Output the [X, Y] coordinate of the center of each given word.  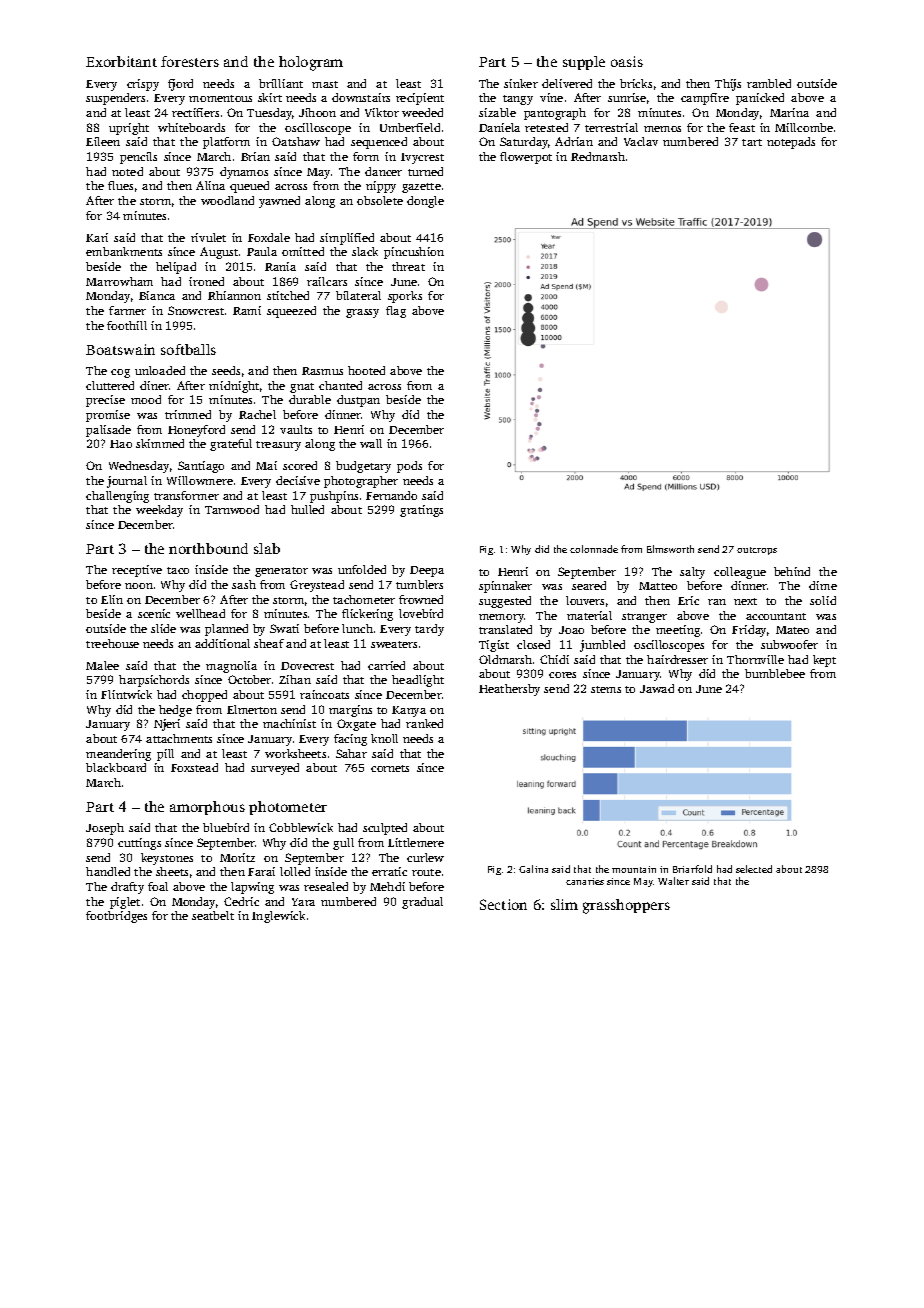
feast [742, 127]
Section [503, 904]
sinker [521, 83]
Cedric [241, 901]
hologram [311, 63]
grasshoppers [626, 906]
